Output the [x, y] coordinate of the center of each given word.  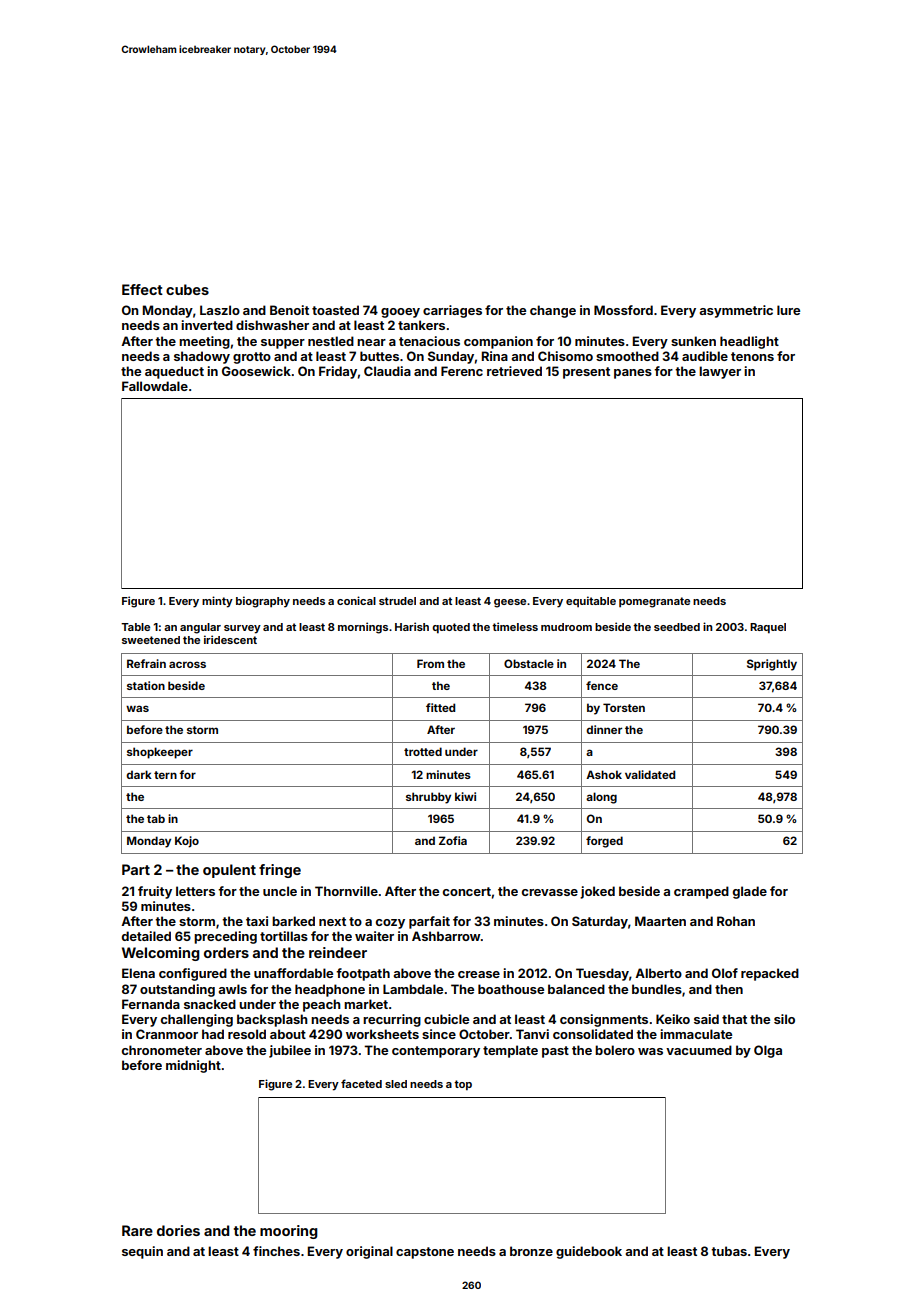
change [553, 311]
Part [136, 869]
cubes [187, 289]
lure [788, 310]
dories [178, 1230]
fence [602, 685]
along [601, 798]
